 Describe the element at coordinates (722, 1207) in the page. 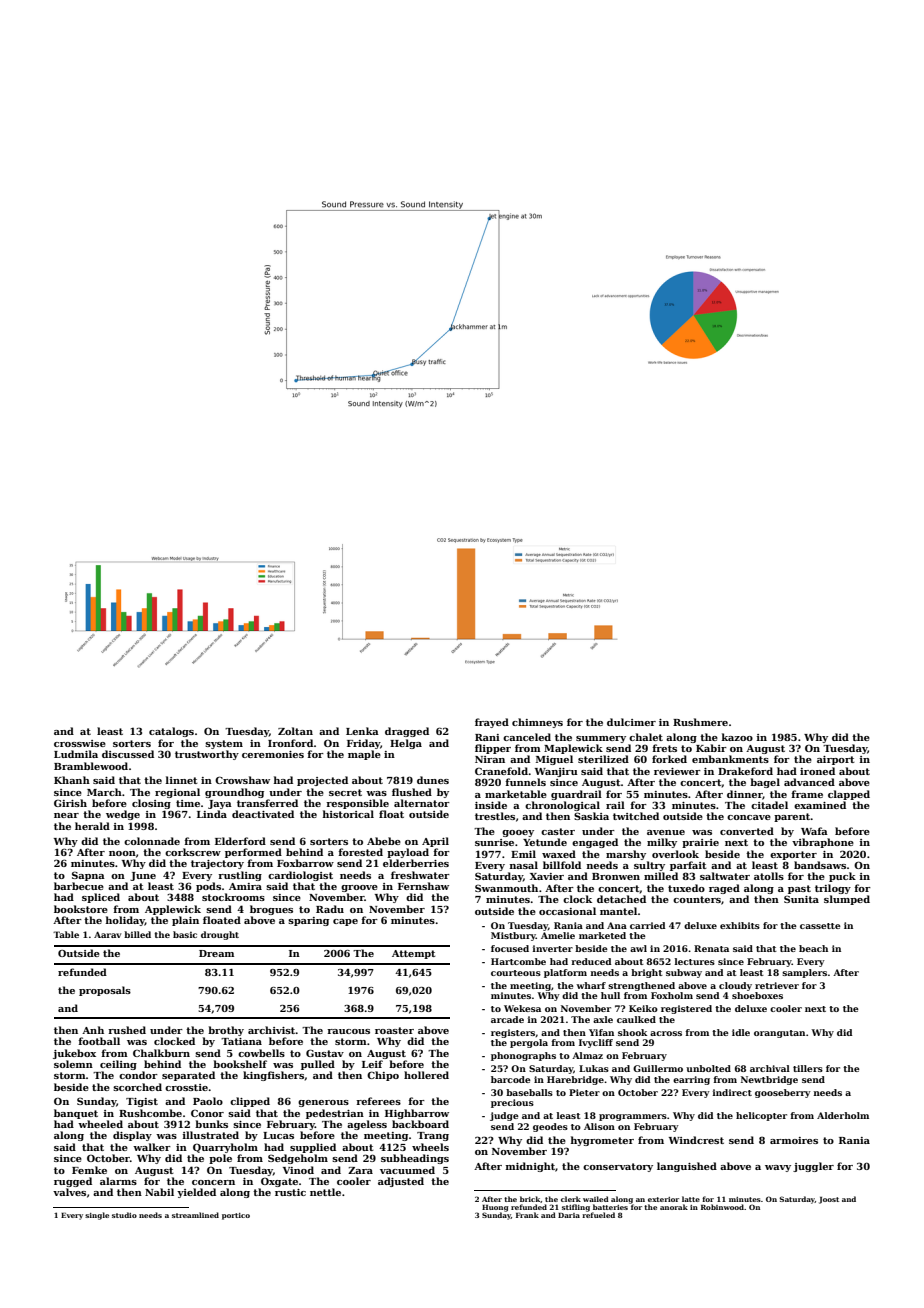

I see `Robinwood` at that location.
